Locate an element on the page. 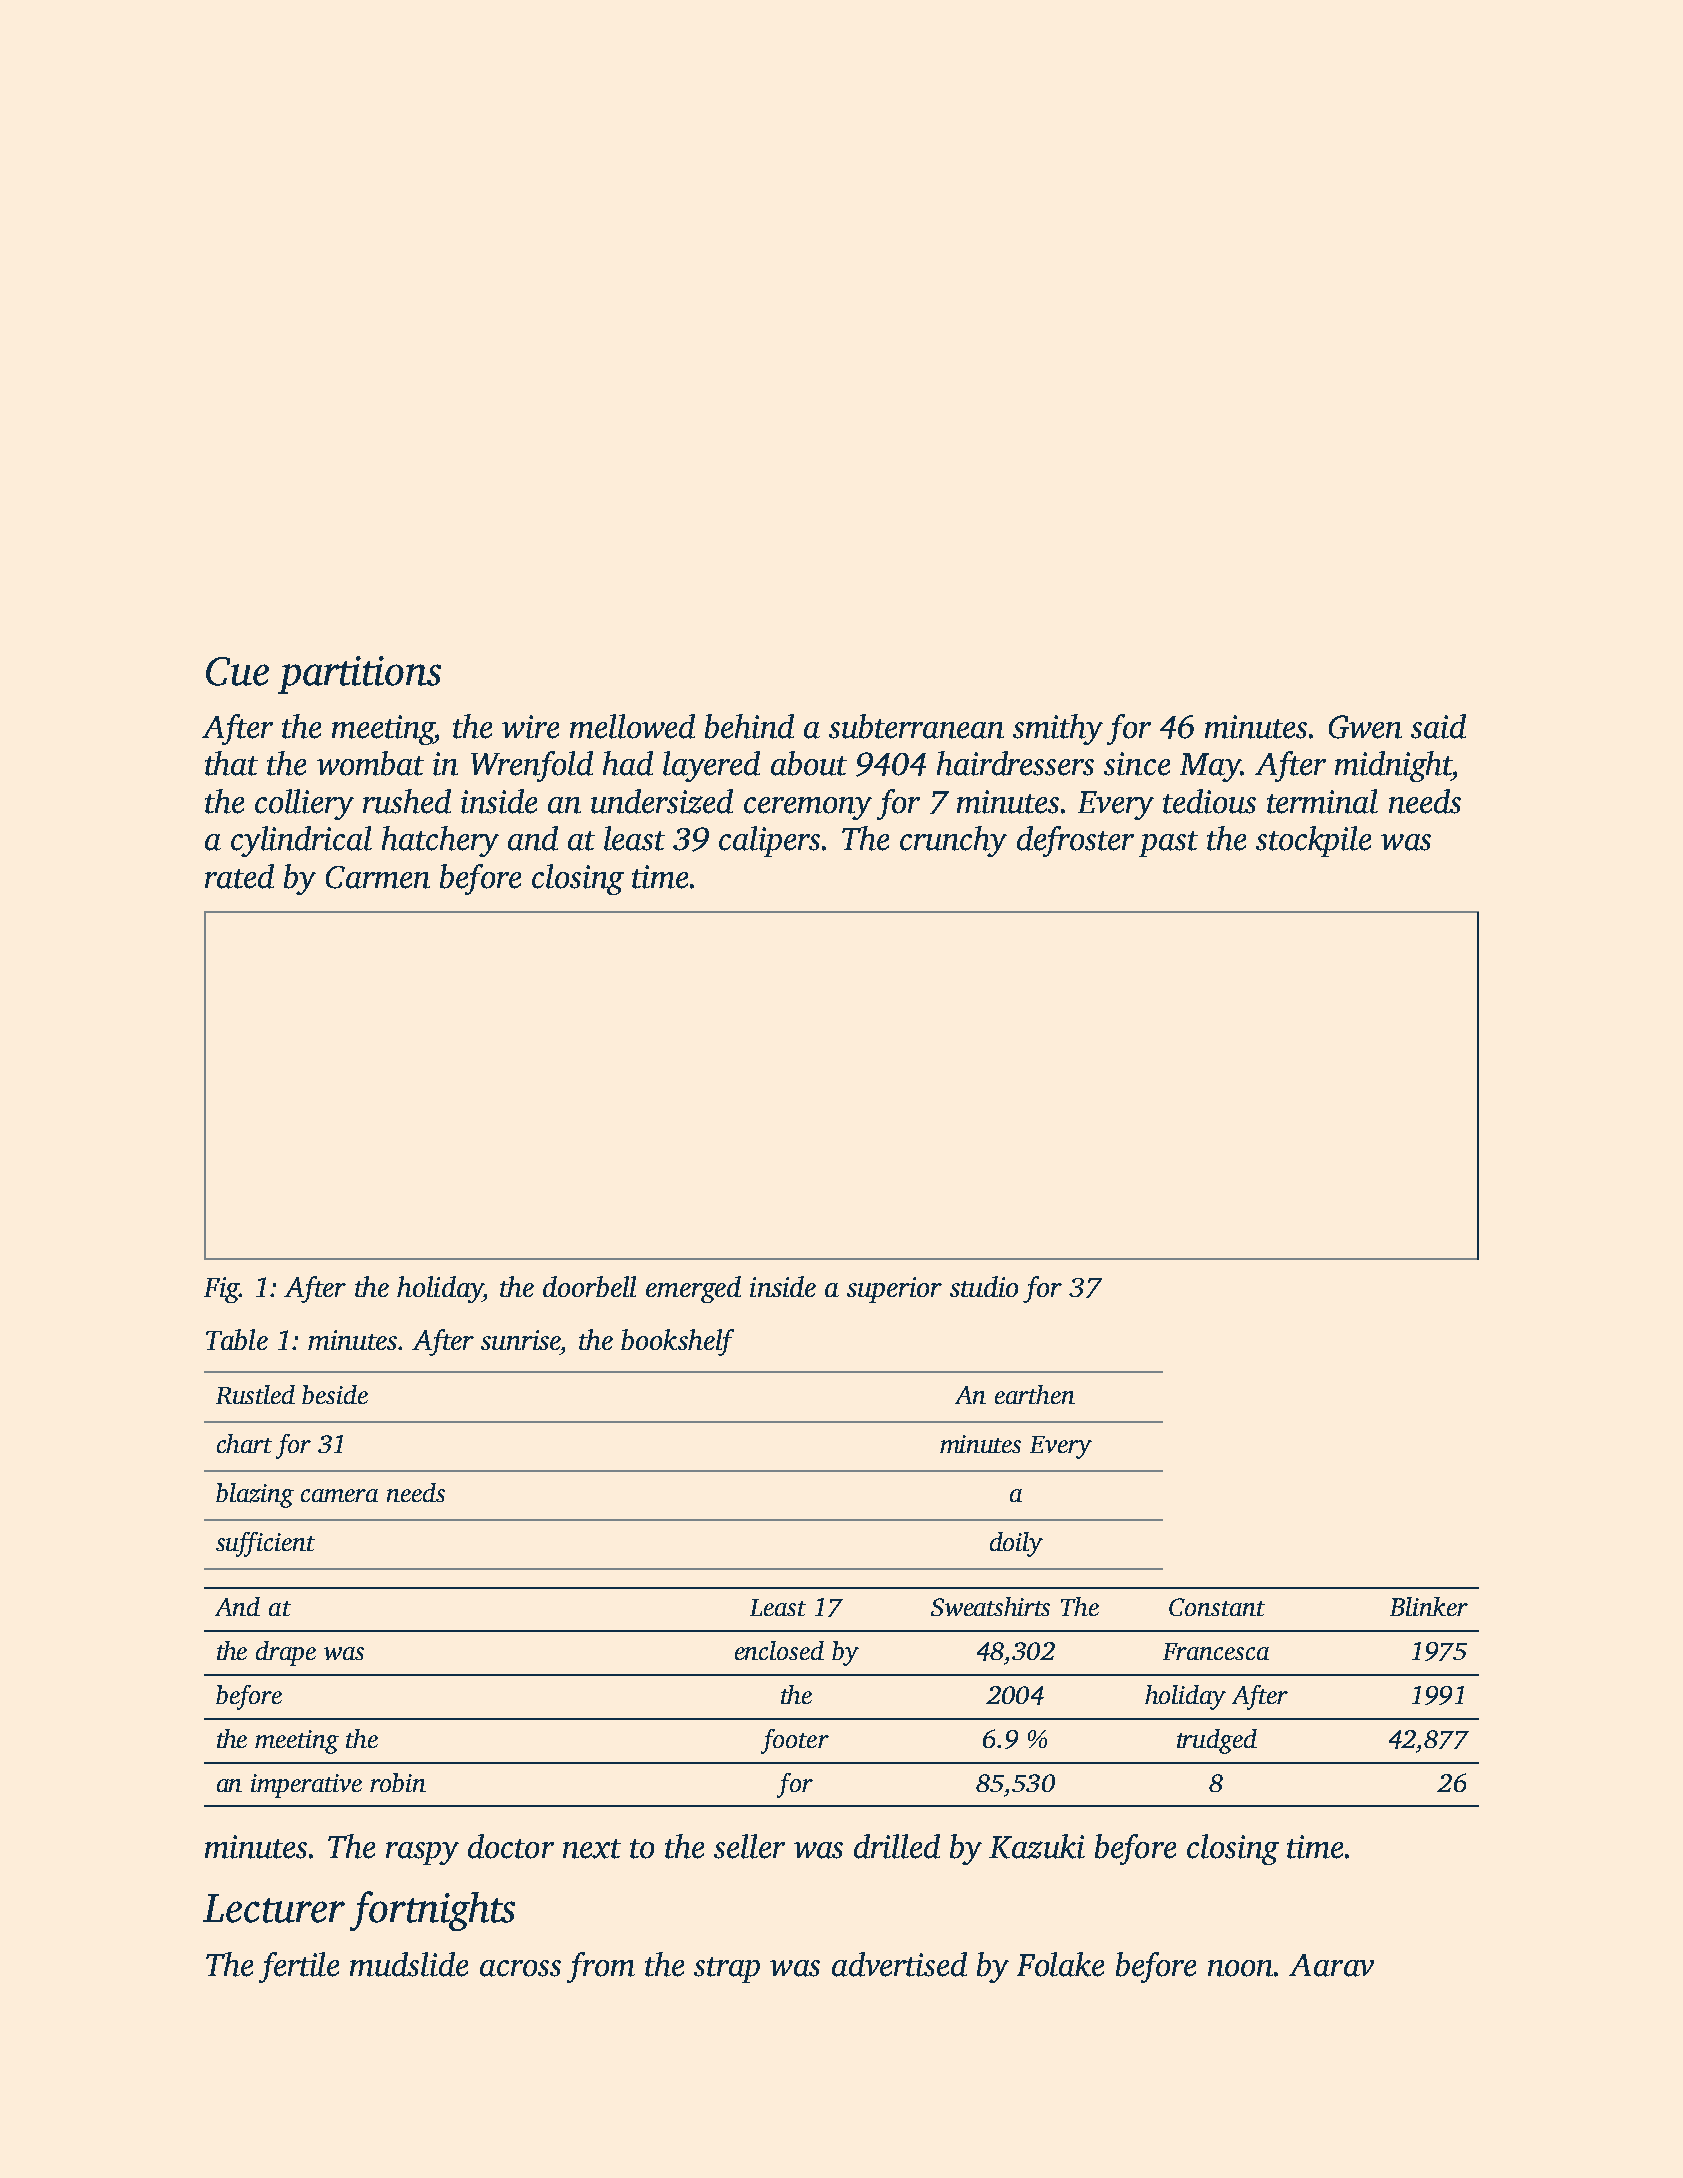 Image resolution: width=1683 pixels, height=2178 pixels. past is located at coordinates (1168, 844).
